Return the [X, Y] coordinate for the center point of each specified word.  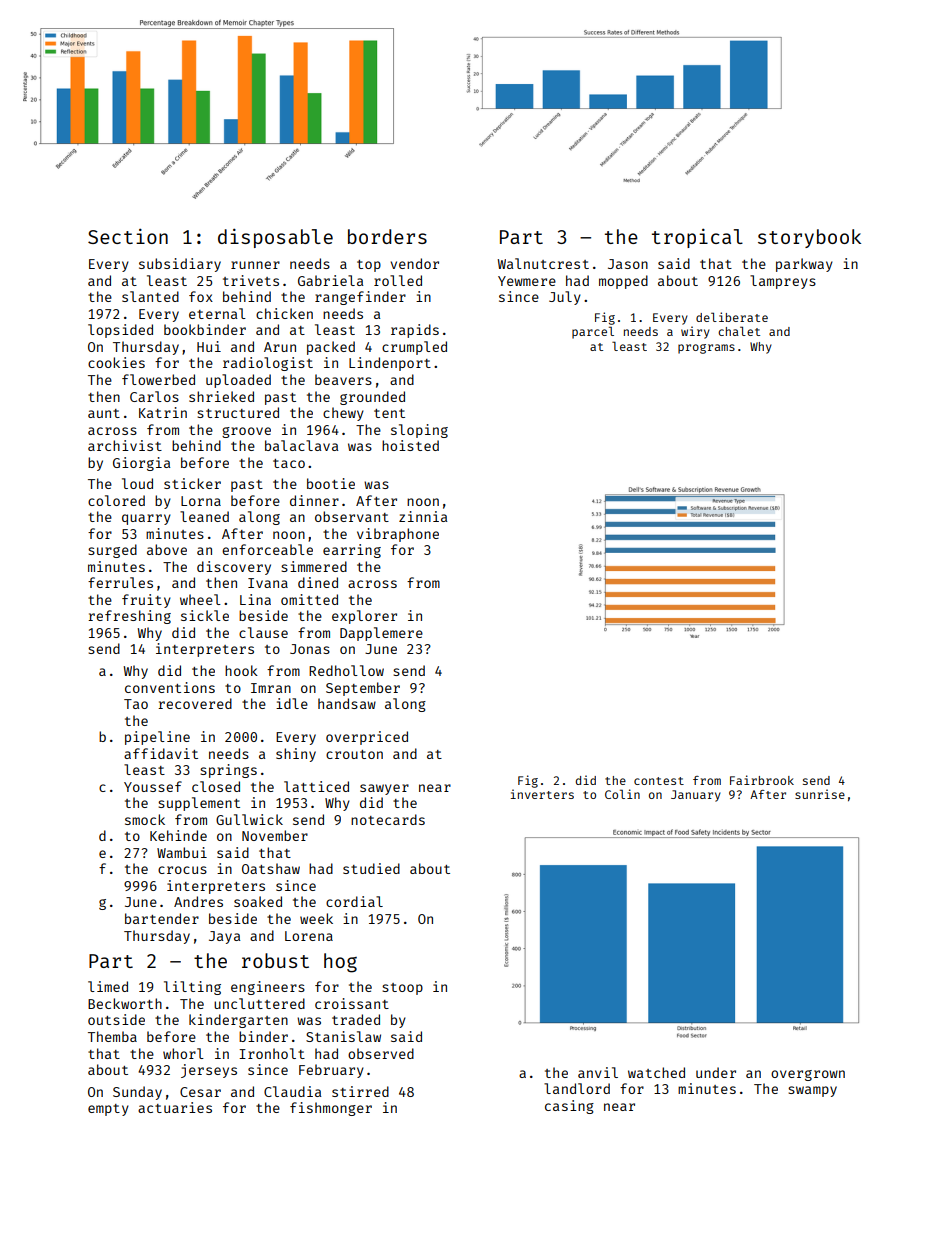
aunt [104, 413]
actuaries [175, 1107]
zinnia [423, 516]
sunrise [820, 794]
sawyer [384, 789]
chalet [739, 331]
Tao [136, 704]
